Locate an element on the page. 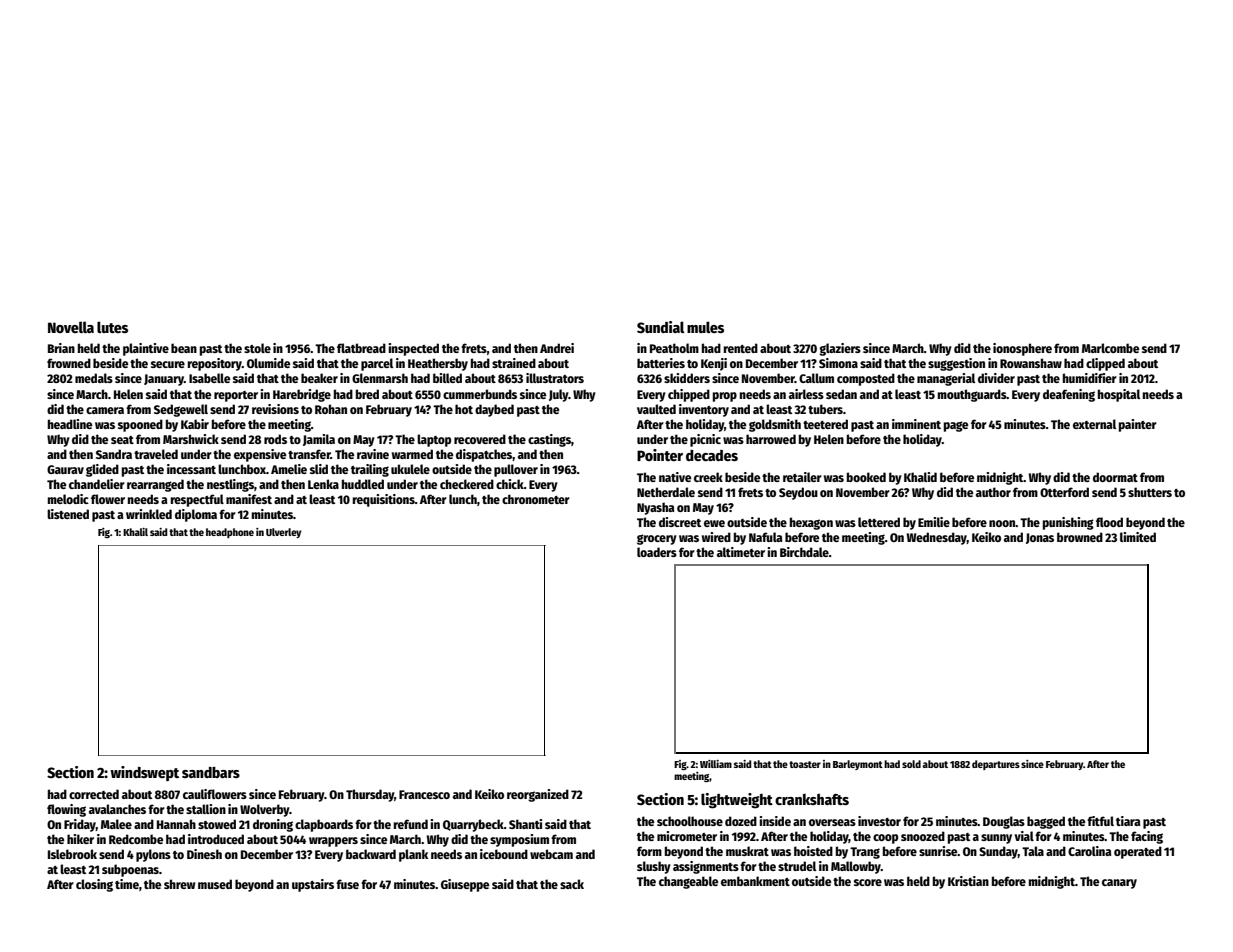  Sundial is located at coordinates (660, 327).
